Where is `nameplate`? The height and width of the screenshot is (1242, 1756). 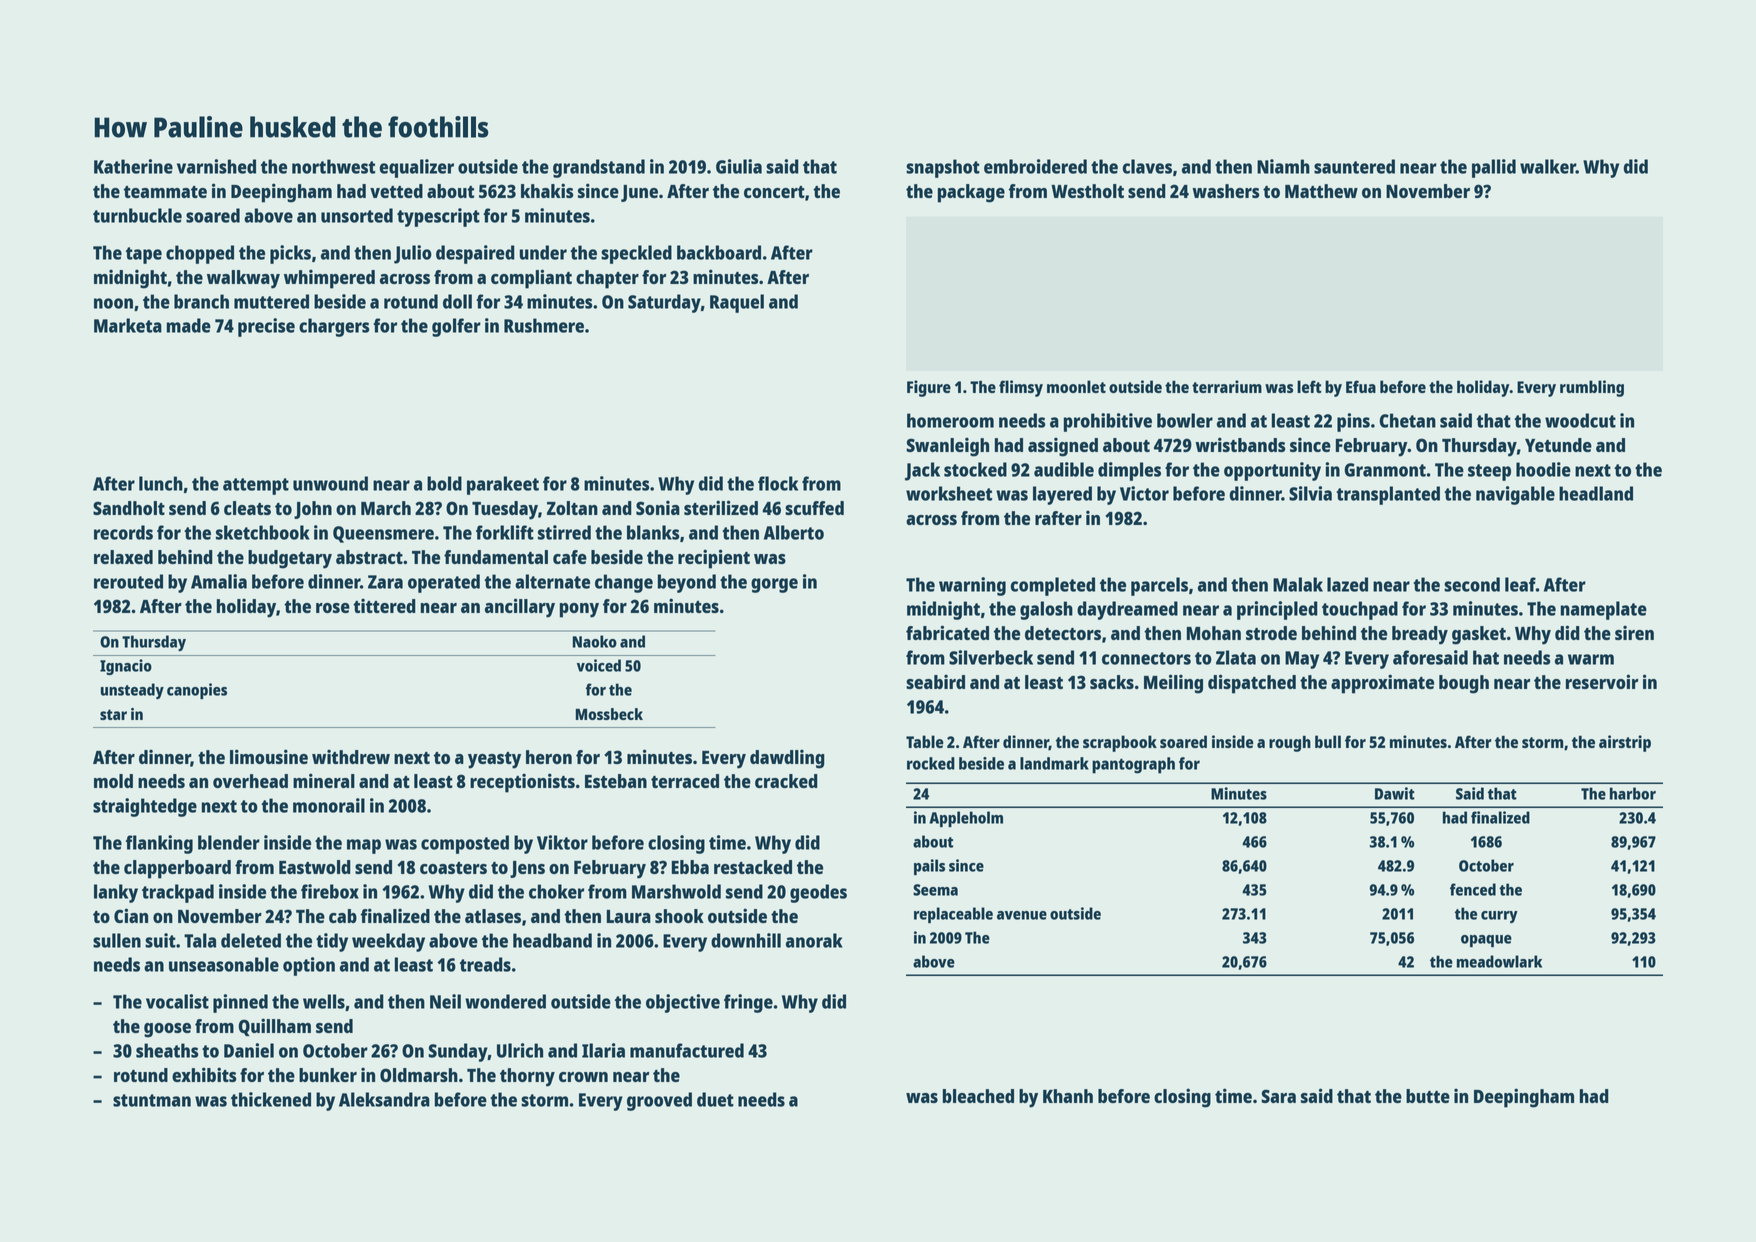 nameplate is located at coordinates (1604, 610).
